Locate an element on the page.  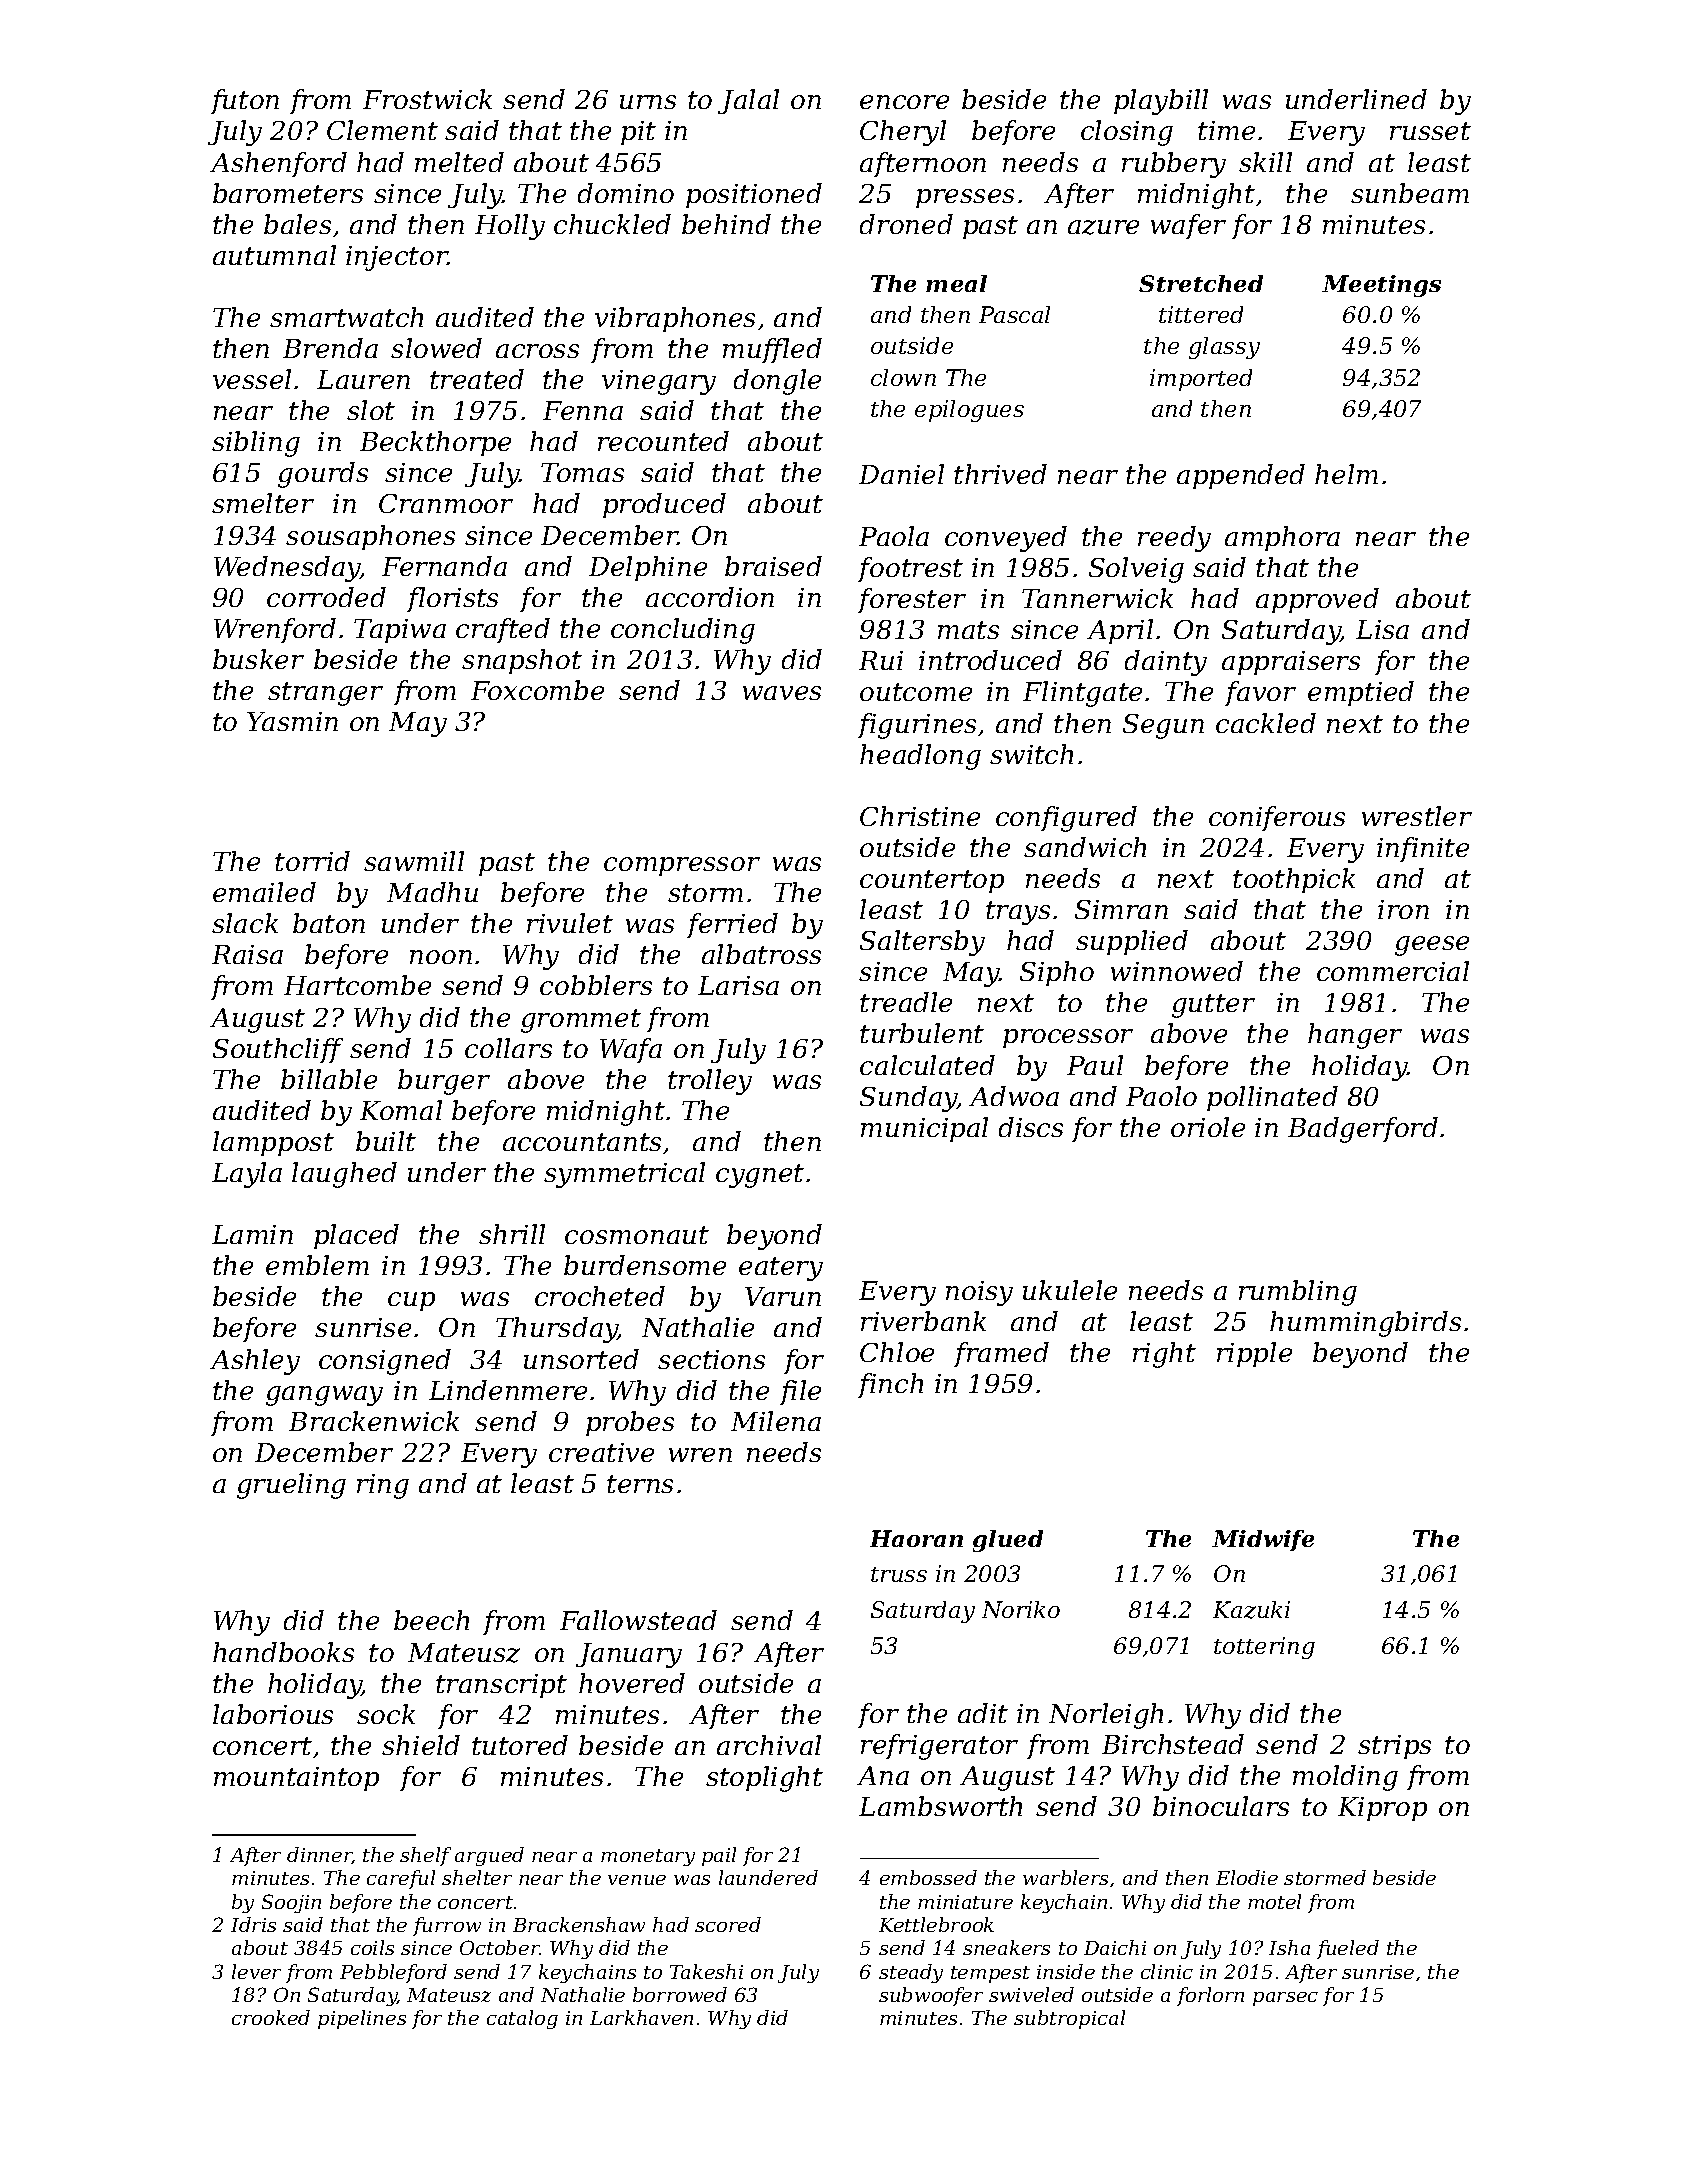
Holly is located at coordinates (510, 227).
